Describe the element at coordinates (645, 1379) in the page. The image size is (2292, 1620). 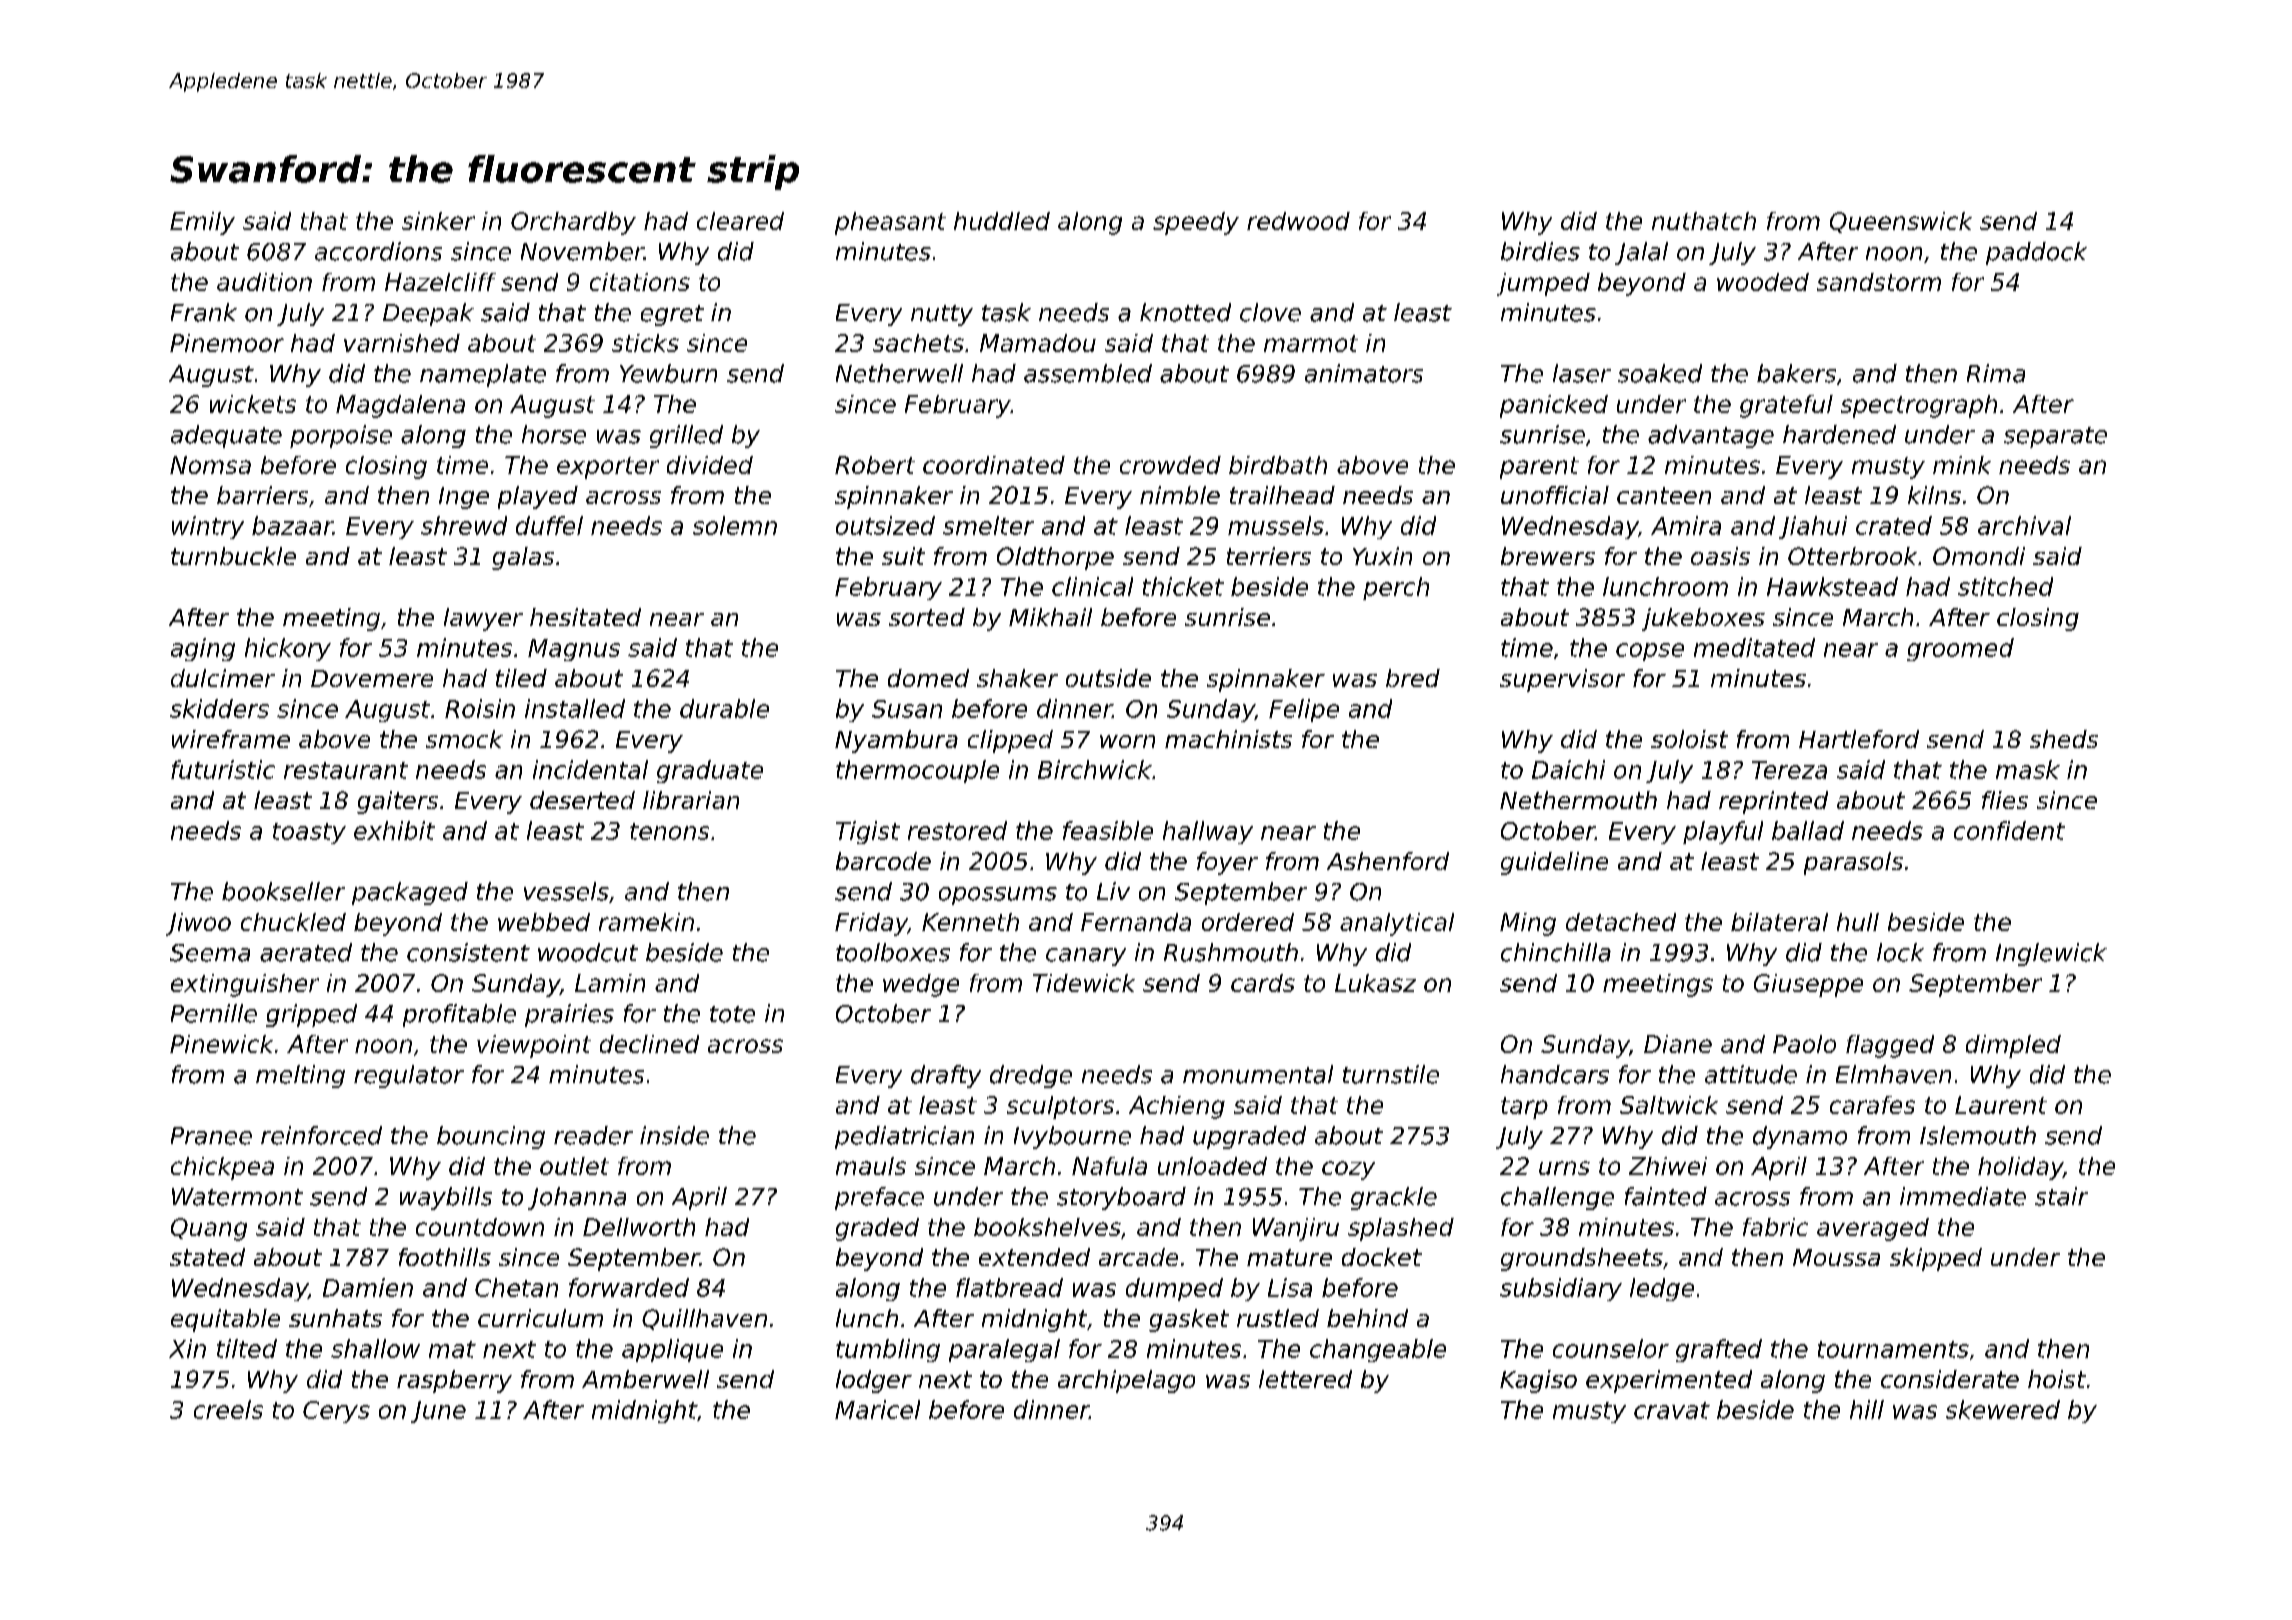
I see `Amberwell` at that location.
